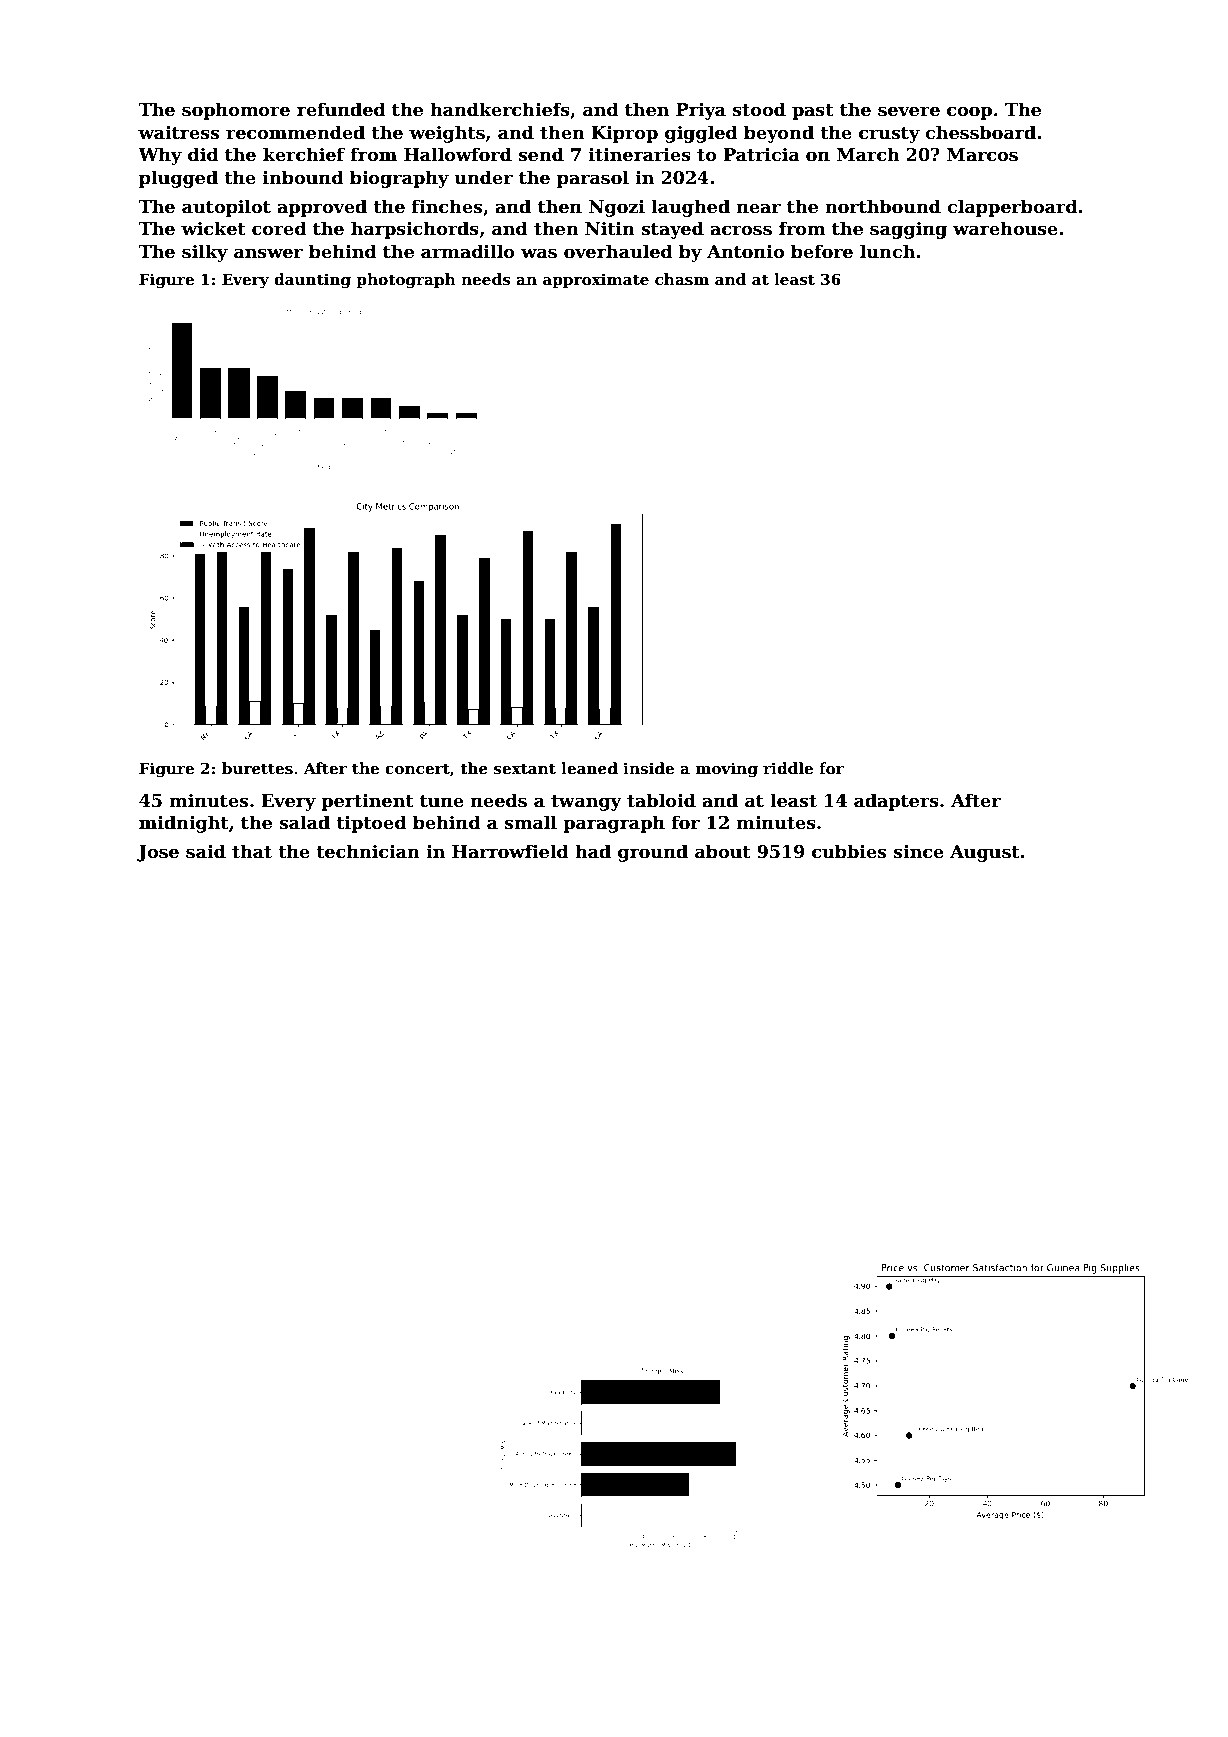 The image size is (1228, 1737). What do you see at coordinates (682, 279) in the image?
I see `chasm` at bounding box center [682, 279].
